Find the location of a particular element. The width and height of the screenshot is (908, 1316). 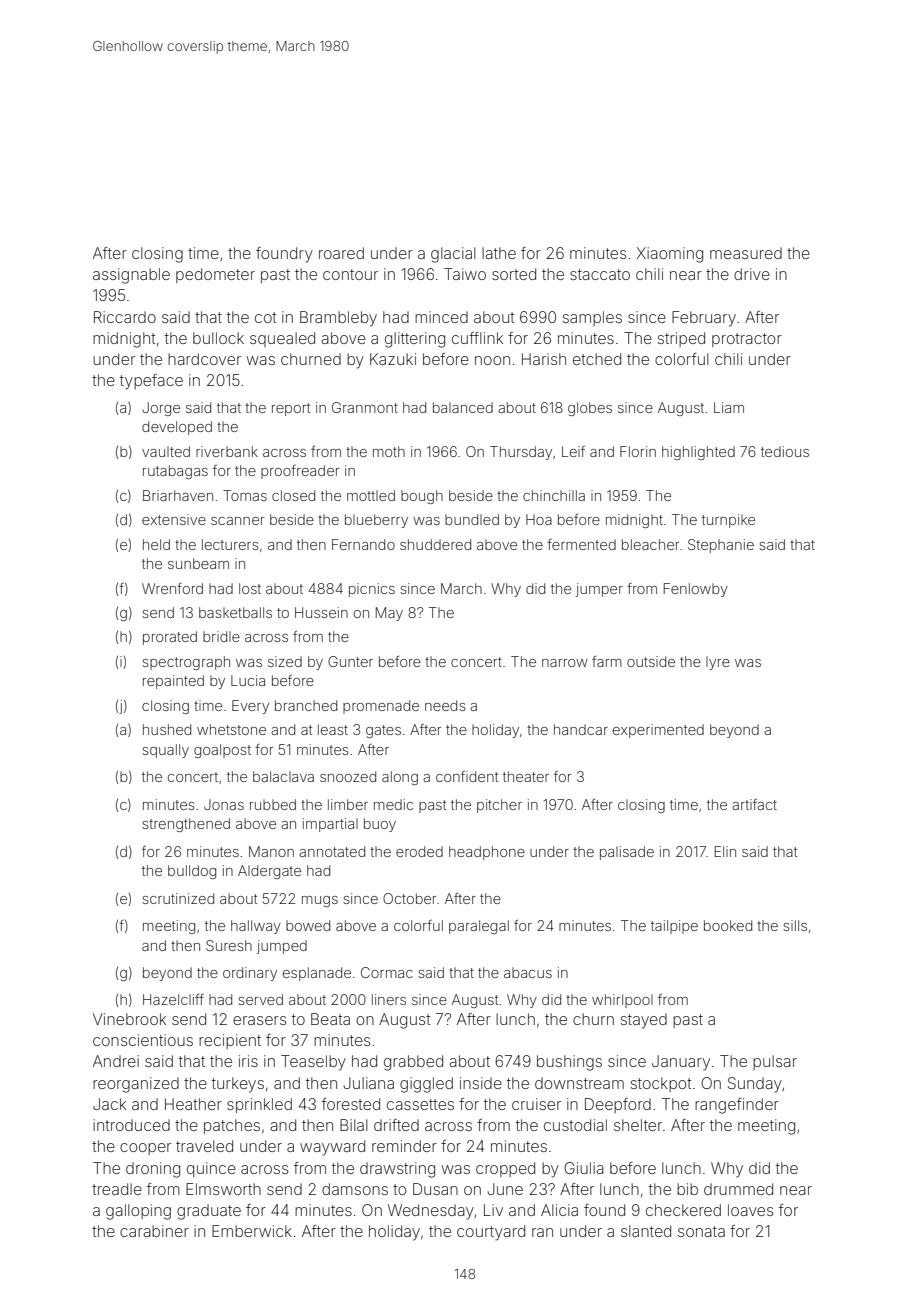

narrow is located at coordinates (565, 663).
